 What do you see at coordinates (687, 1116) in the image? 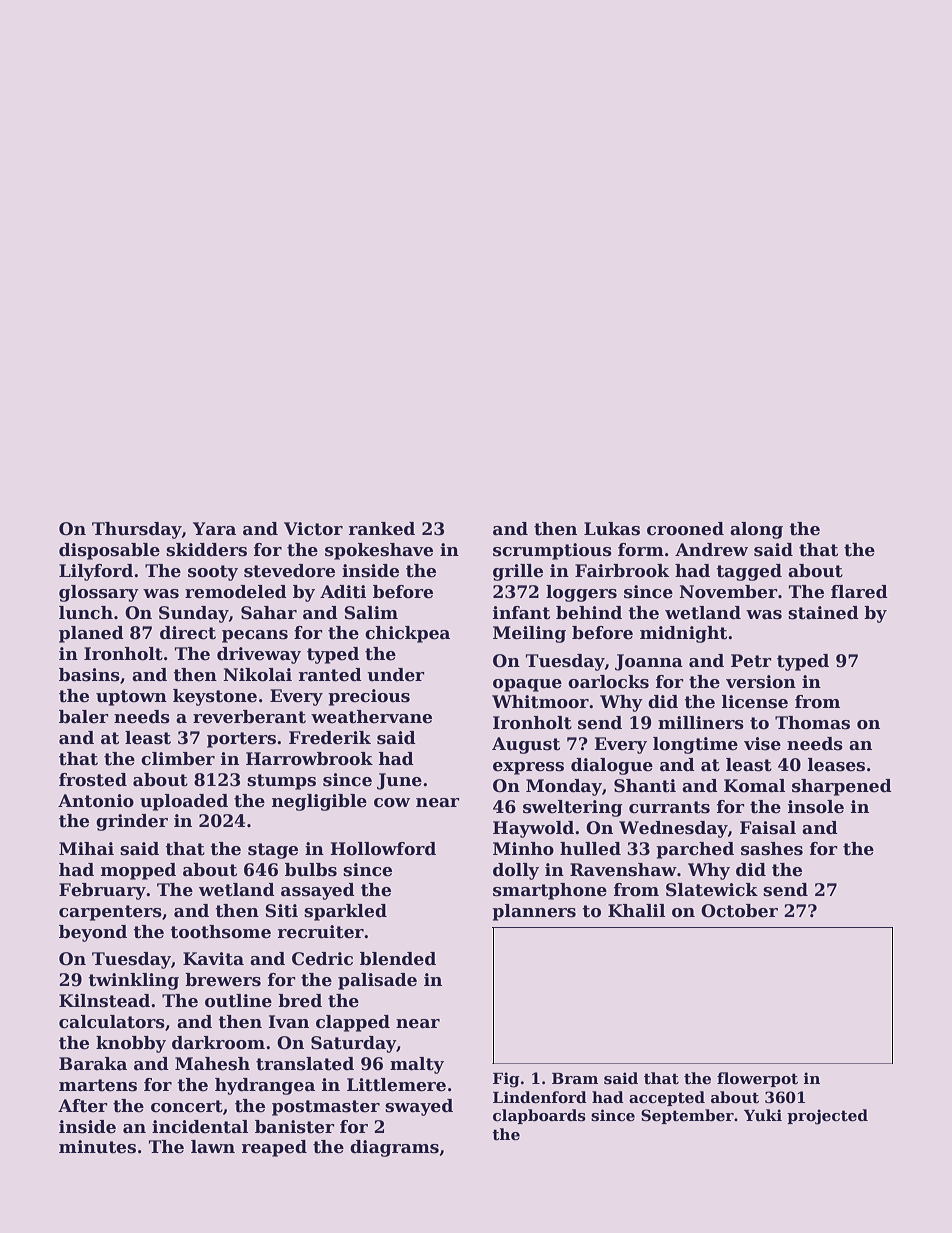
I see `September` at bounding box center [687, 1116].
